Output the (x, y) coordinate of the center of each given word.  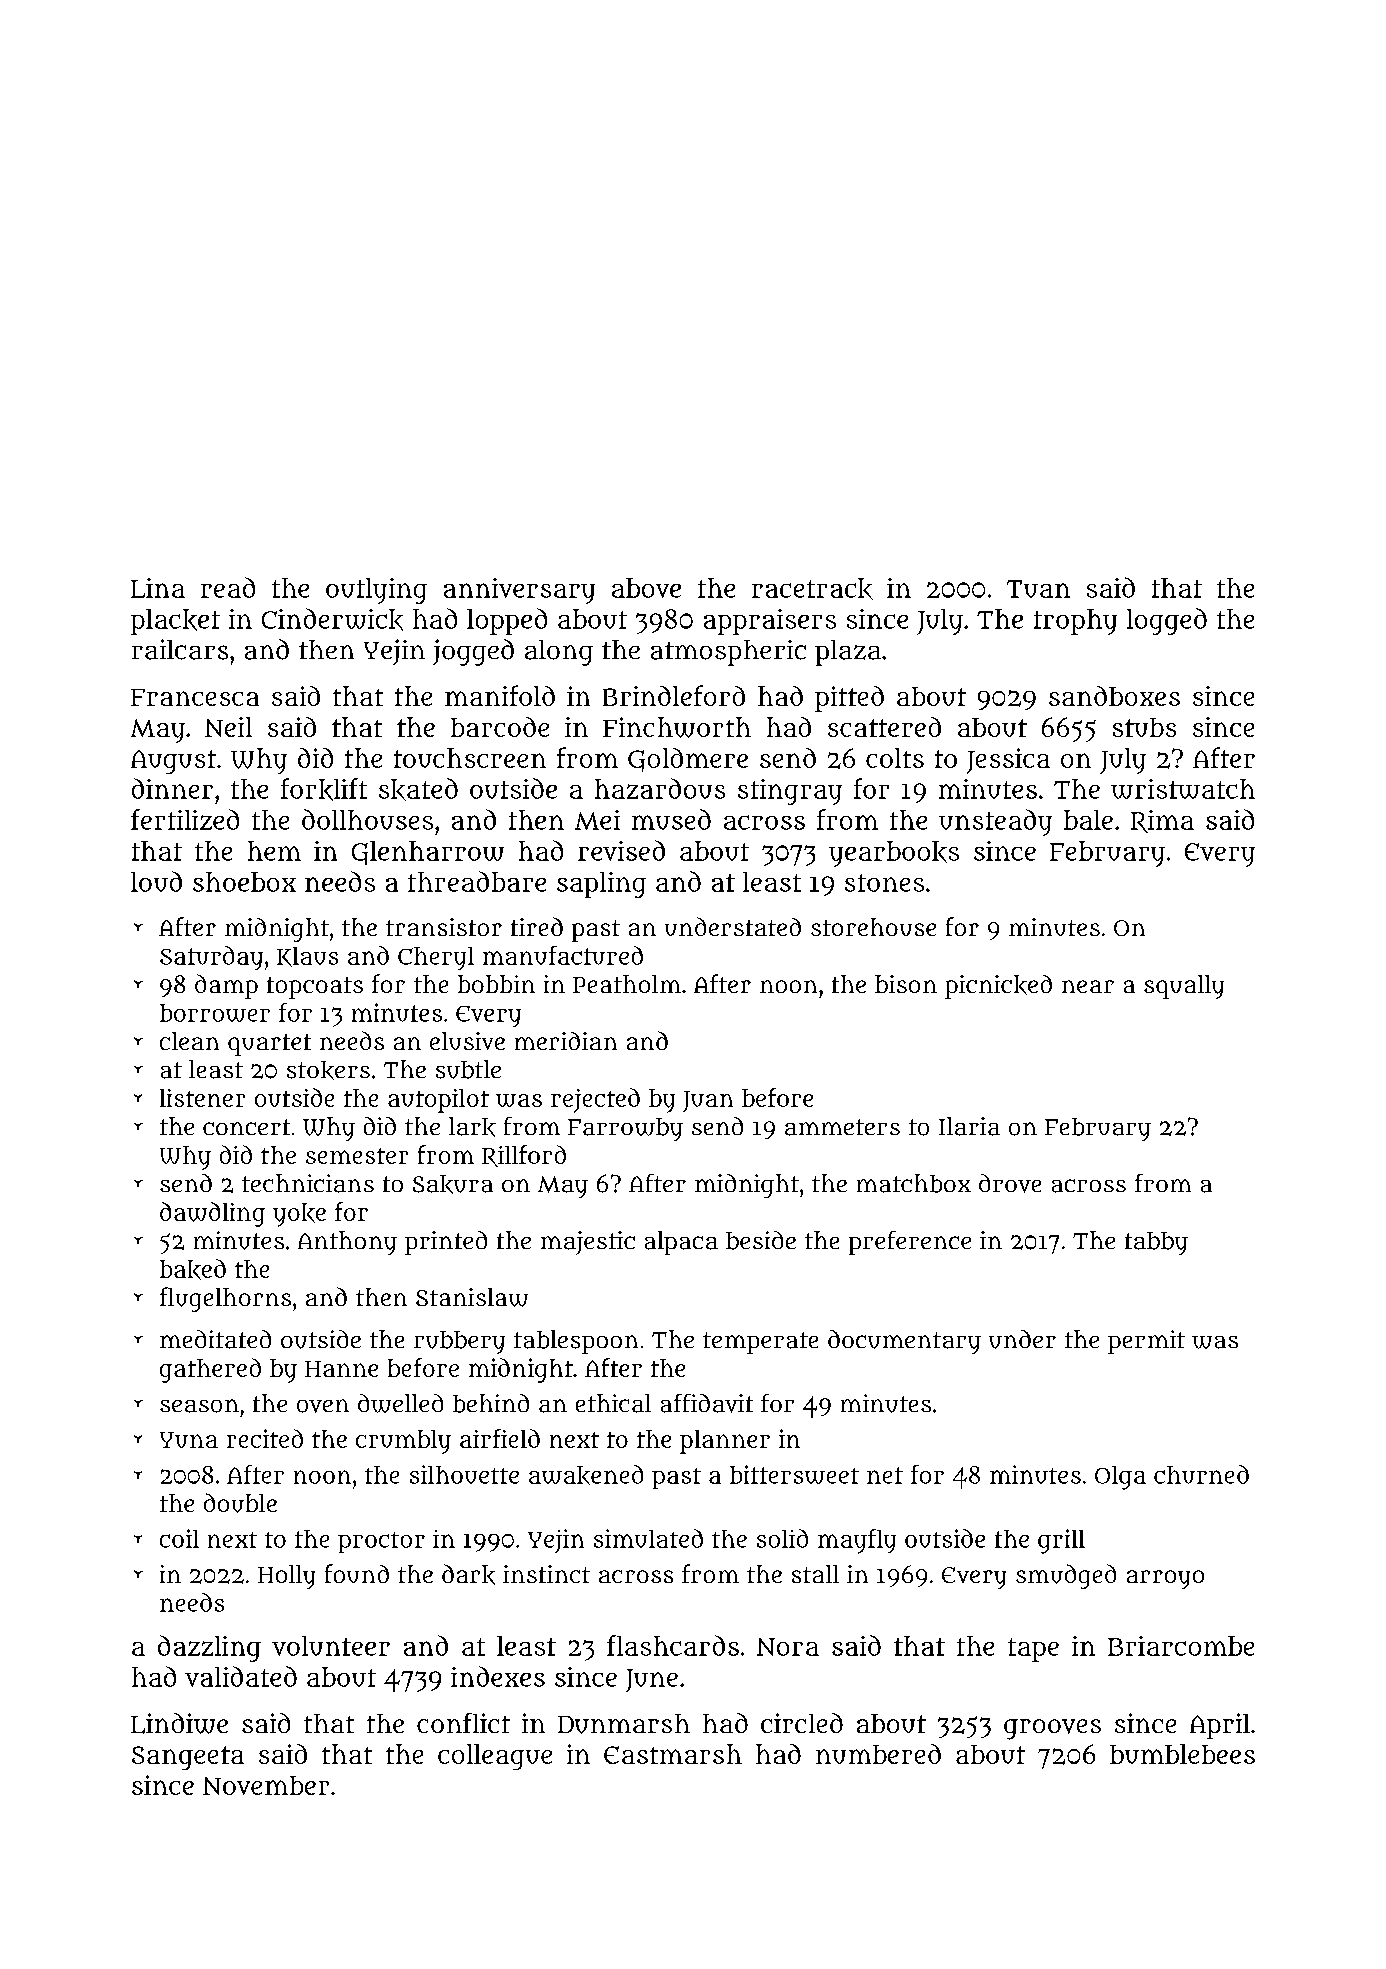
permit (1146, 1342)
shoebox (244, 882)
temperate (760, 1343)
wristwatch (1183, 789)
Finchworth (677, 727)
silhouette (464, 1474)
